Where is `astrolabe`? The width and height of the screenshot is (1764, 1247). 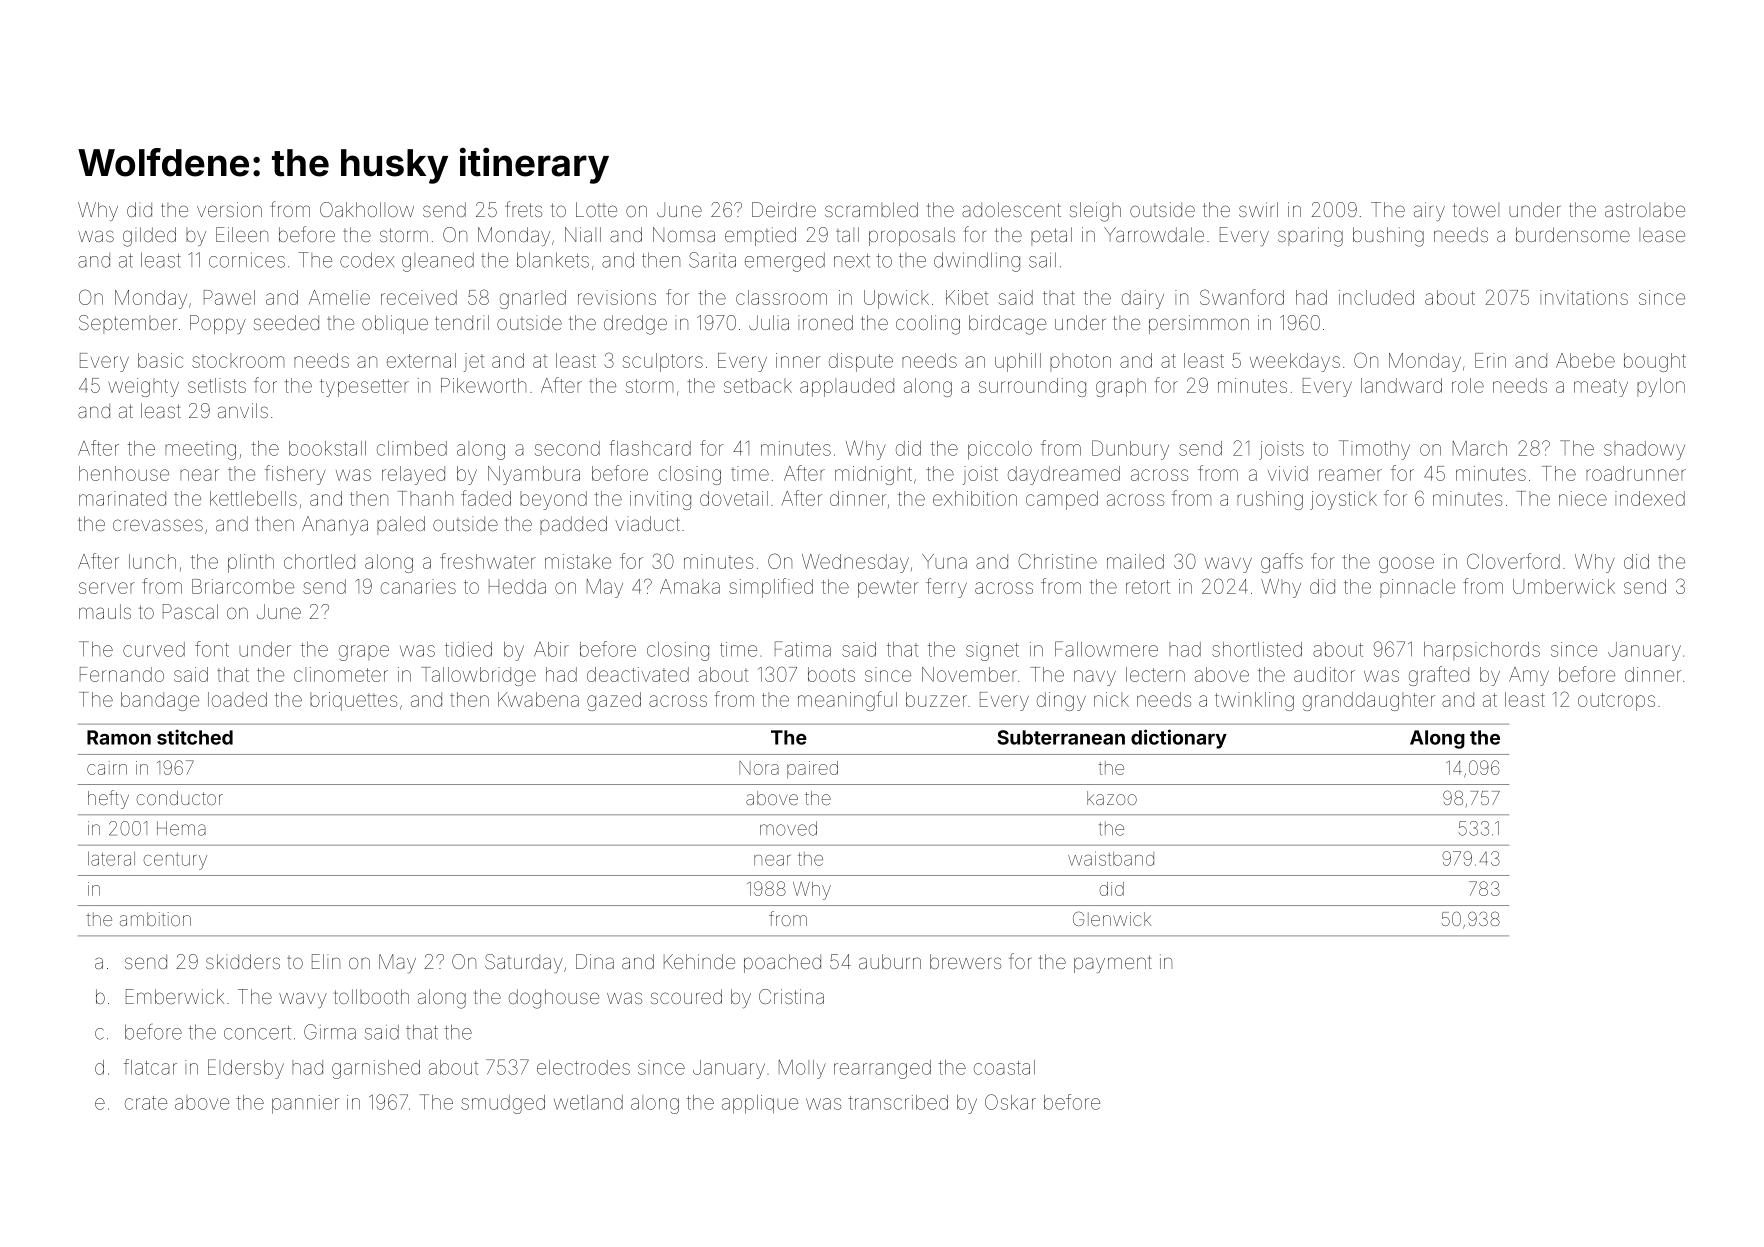
astrolabe is located at coordinates (1645, 210).
